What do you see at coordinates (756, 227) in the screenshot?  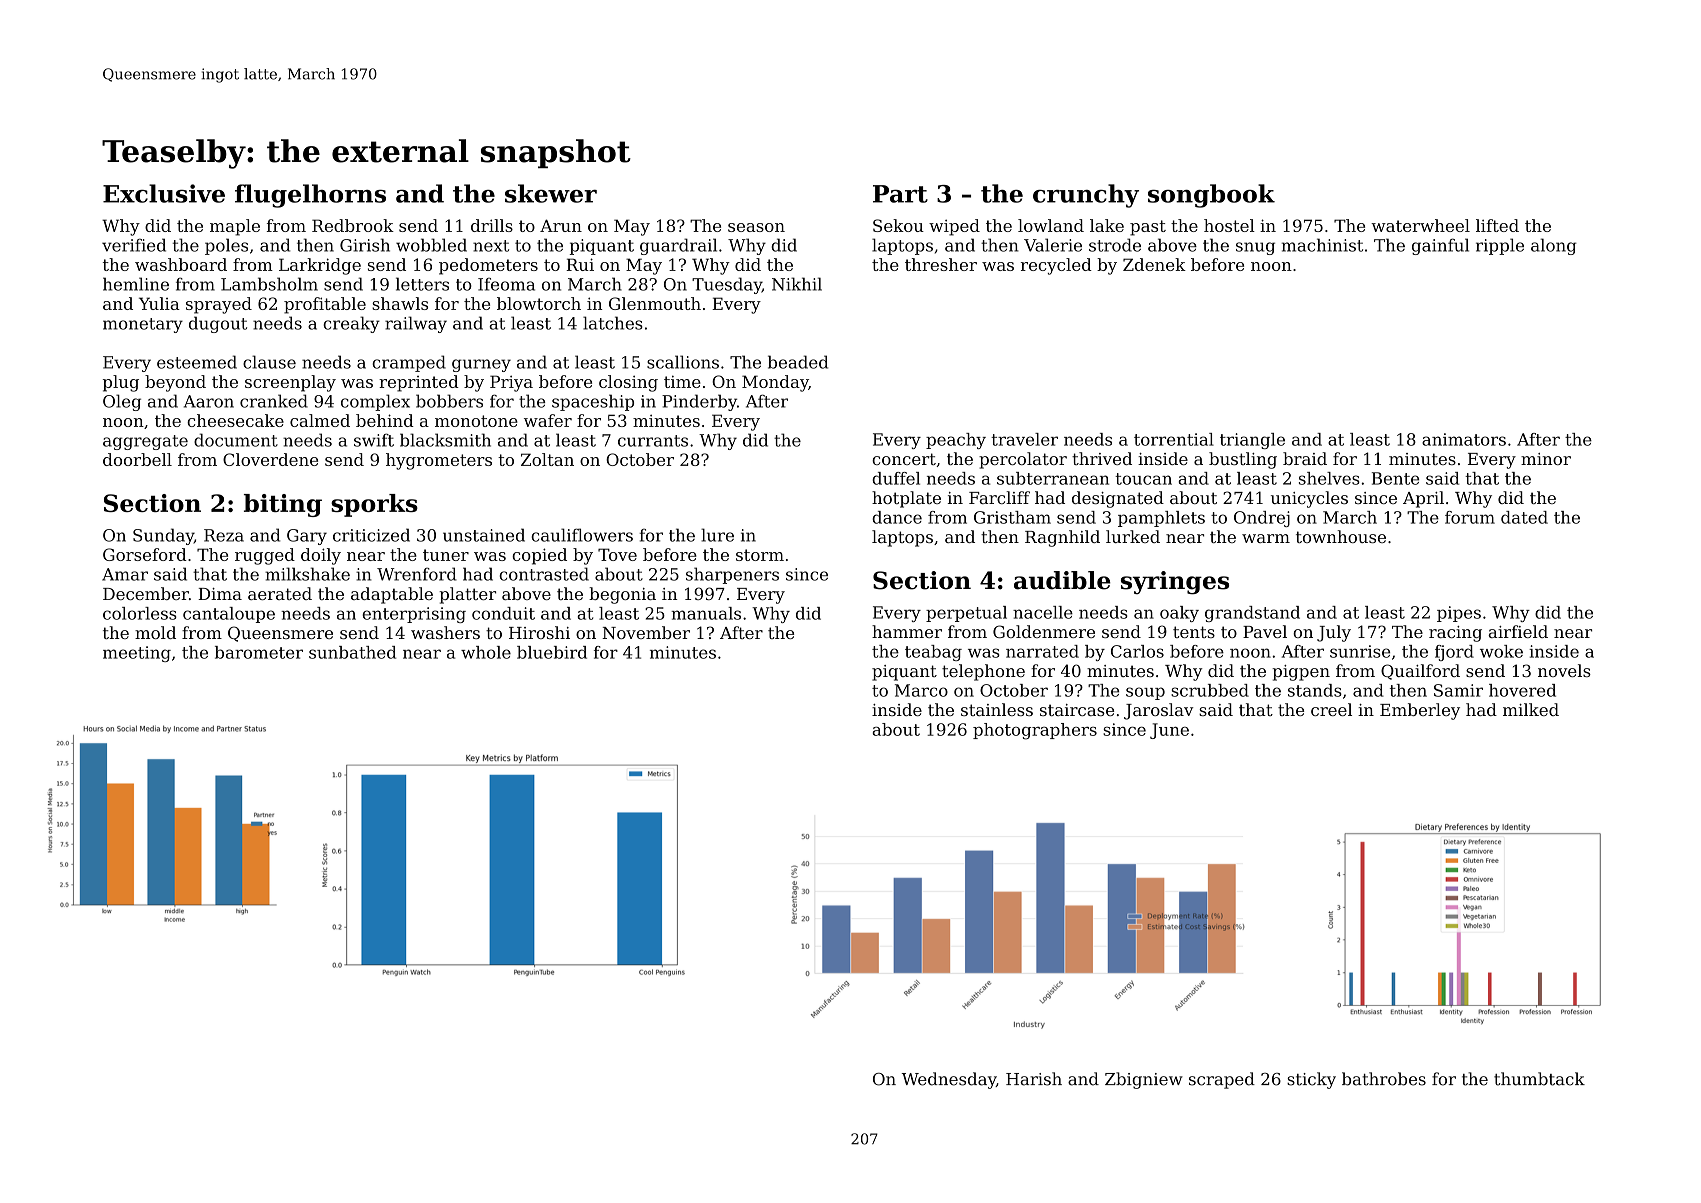 I see `season` at bounding box center [756, 227].
